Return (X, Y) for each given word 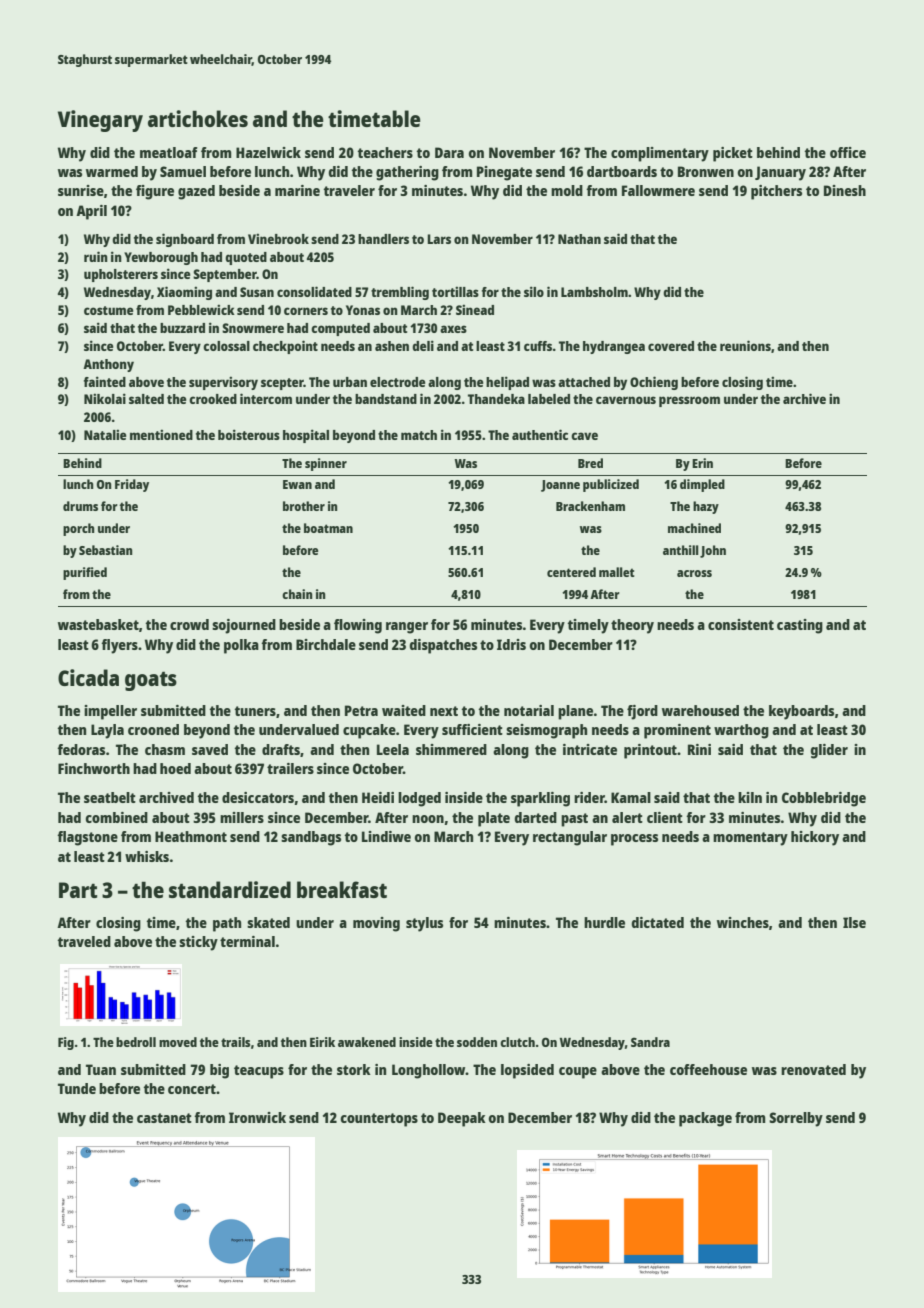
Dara (449, 152)
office (848, 152)
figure (155, 192)
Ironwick (257, 1117)
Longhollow (429, 1071)
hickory (815, 838)
